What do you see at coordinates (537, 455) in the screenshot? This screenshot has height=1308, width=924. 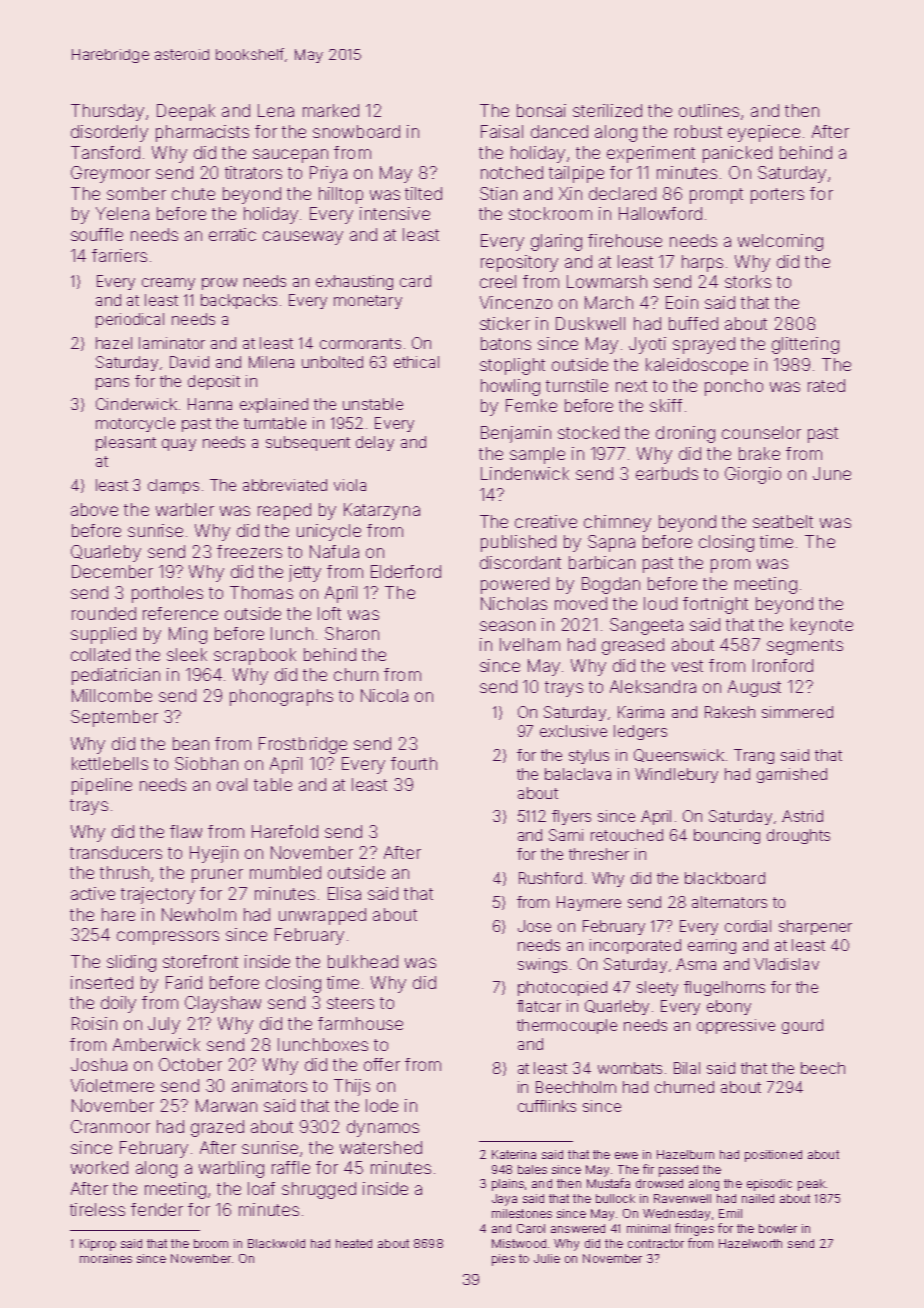 I see `sample` at bounding box center [537, 455].
